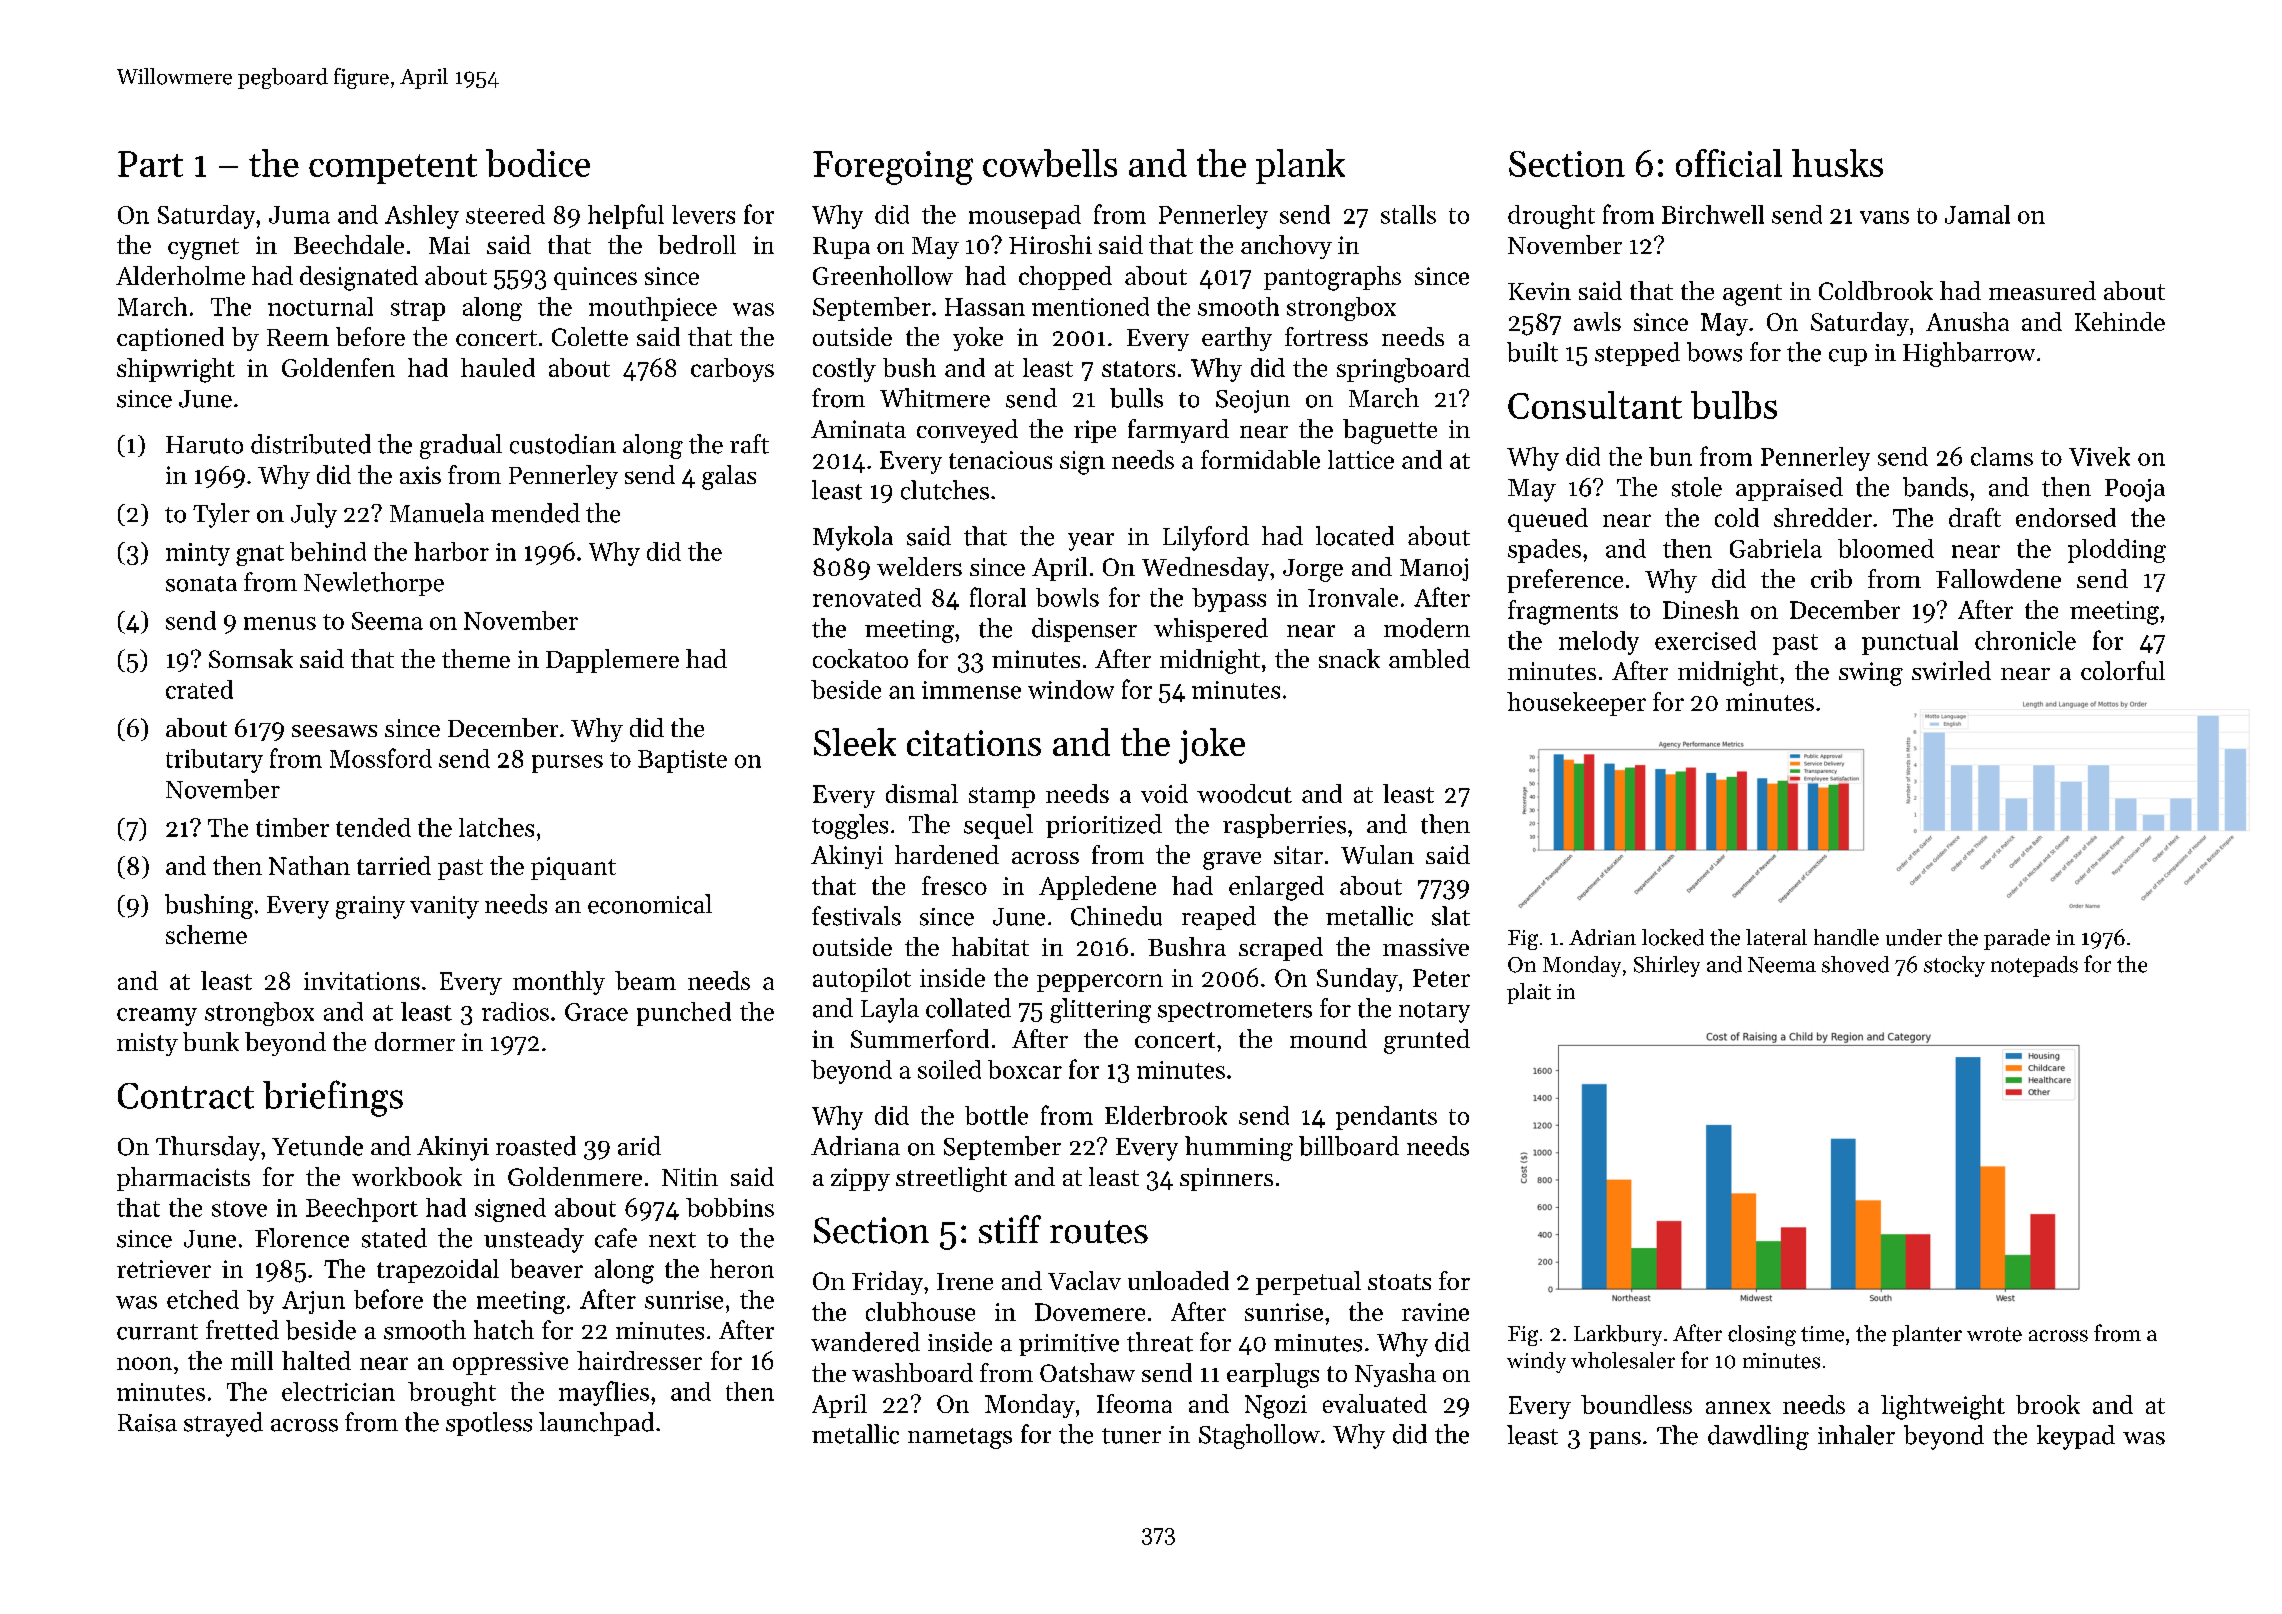 This screenshot has width=2282, height=1614. I want to click on husks, so click(1837, 163).
